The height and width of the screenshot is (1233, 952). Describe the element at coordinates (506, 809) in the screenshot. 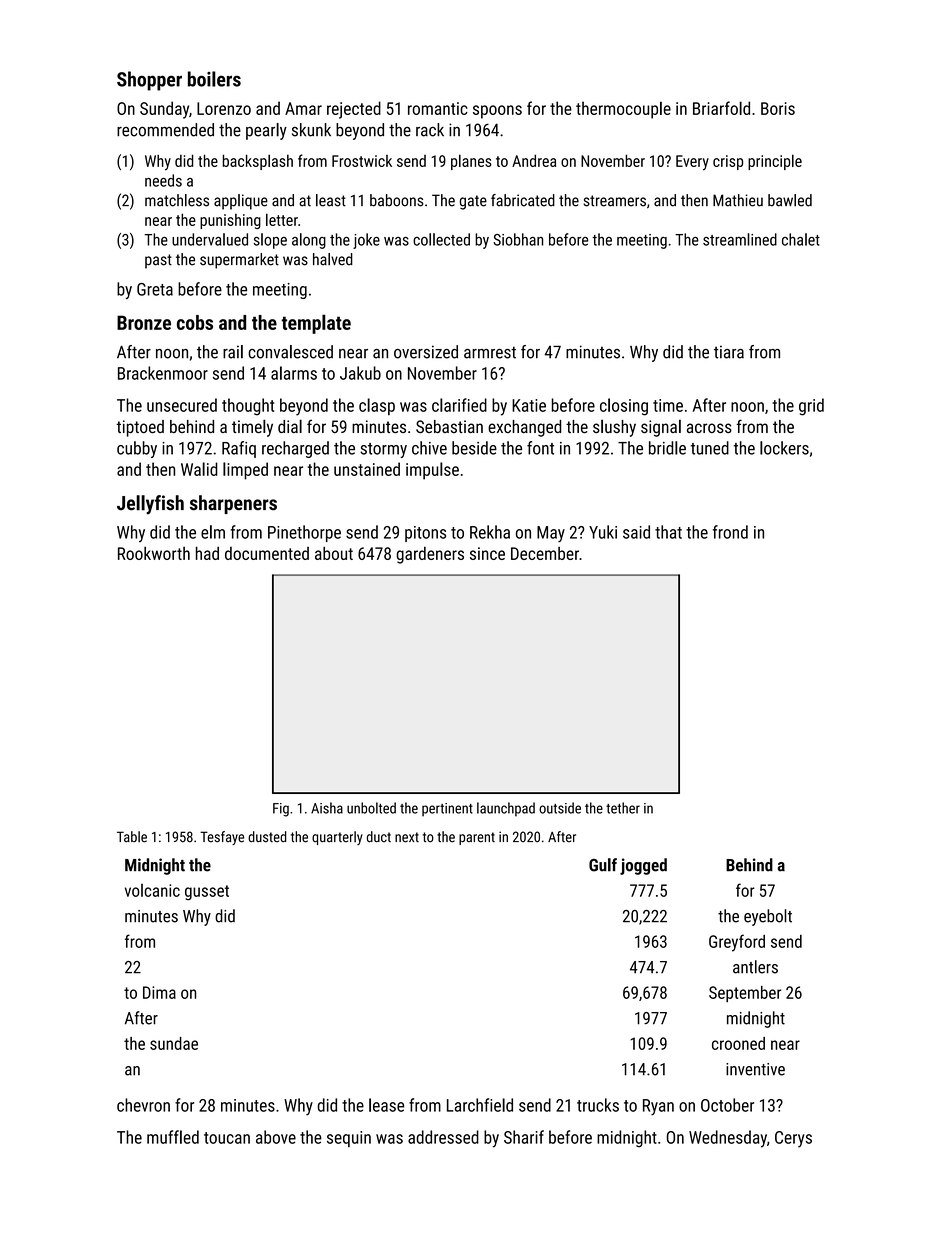

I see `launchpad` at that location.
